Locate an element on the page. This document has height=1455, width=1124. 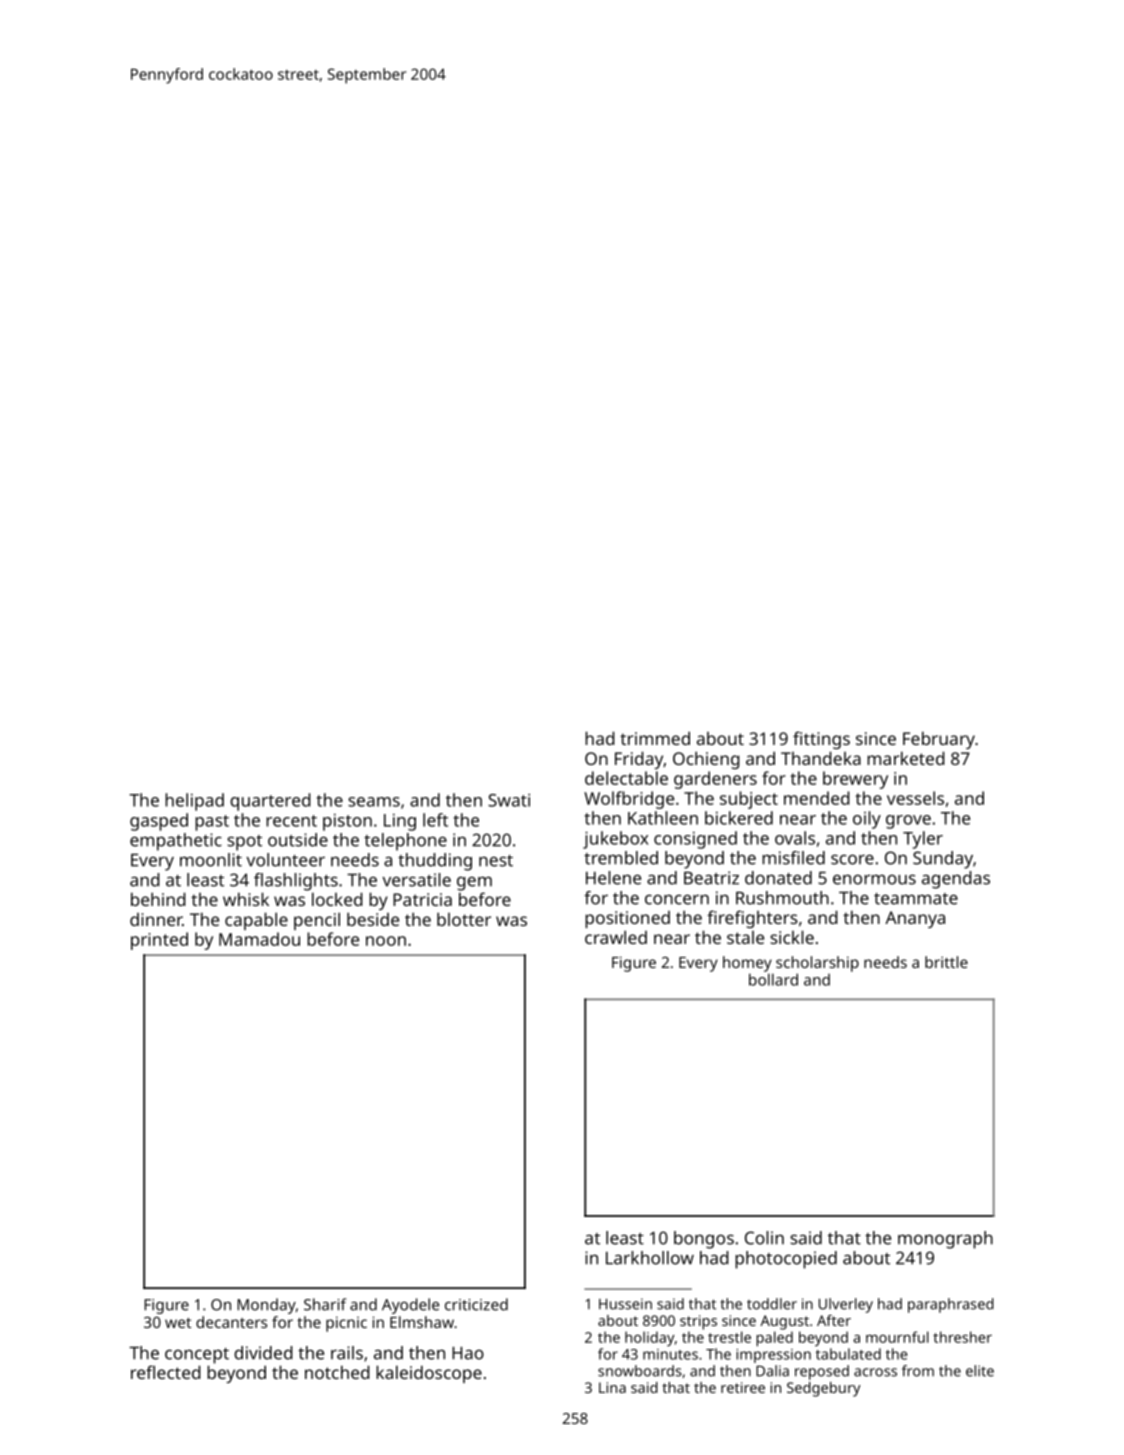
fittings is located at coordinates (821, 740).
